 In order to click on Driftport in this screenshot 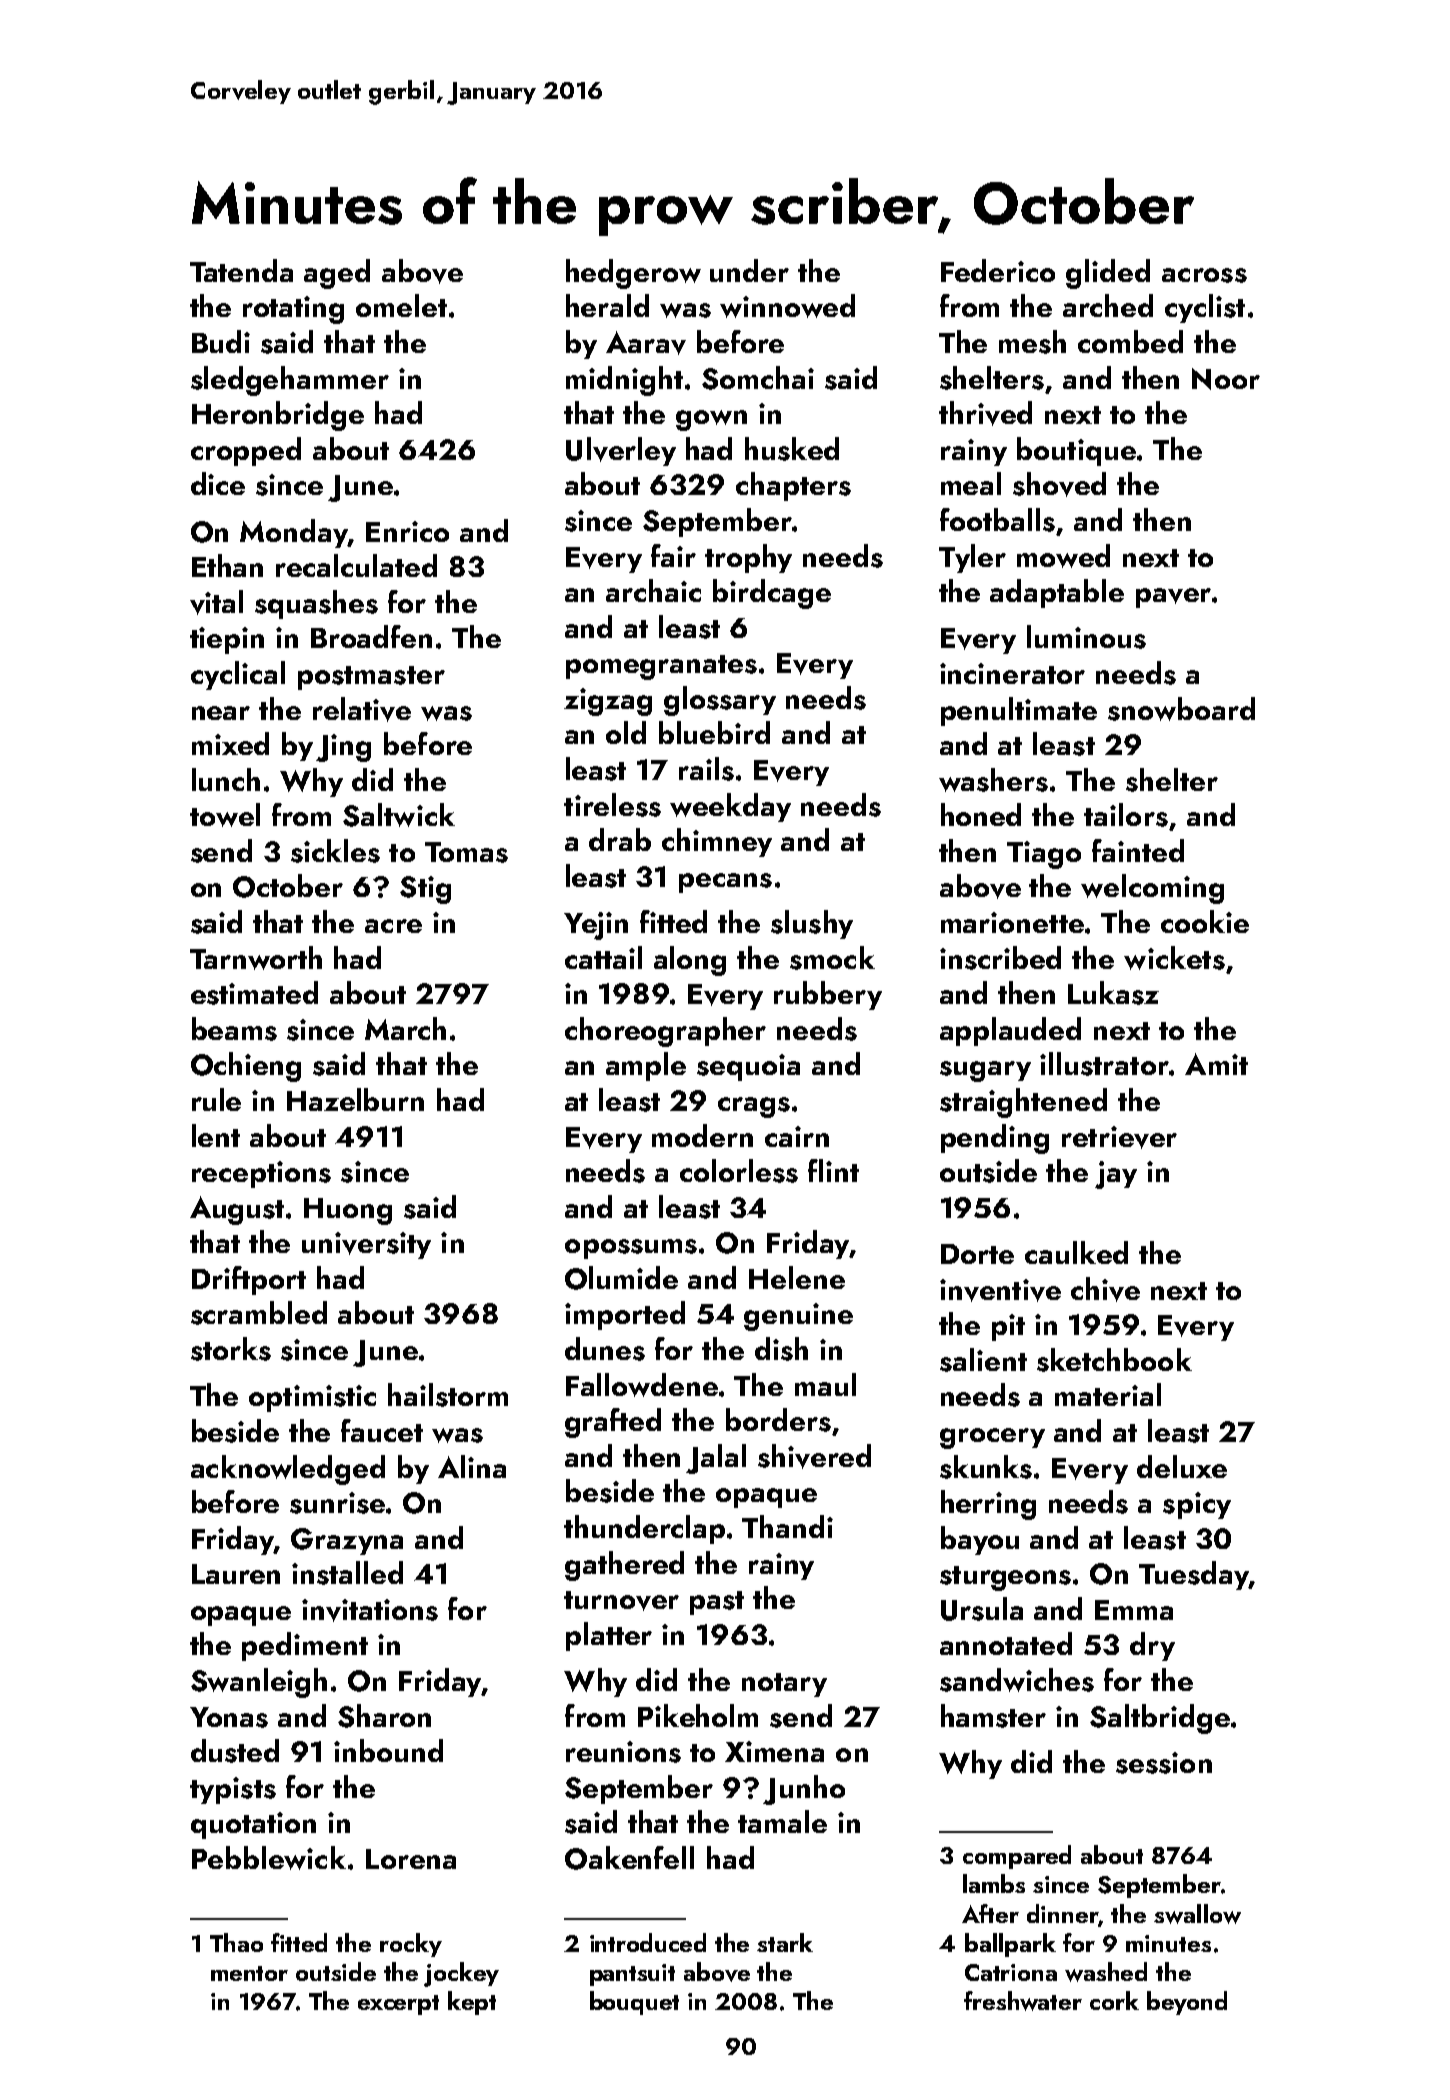, I will do `click(249, 1280)`.
